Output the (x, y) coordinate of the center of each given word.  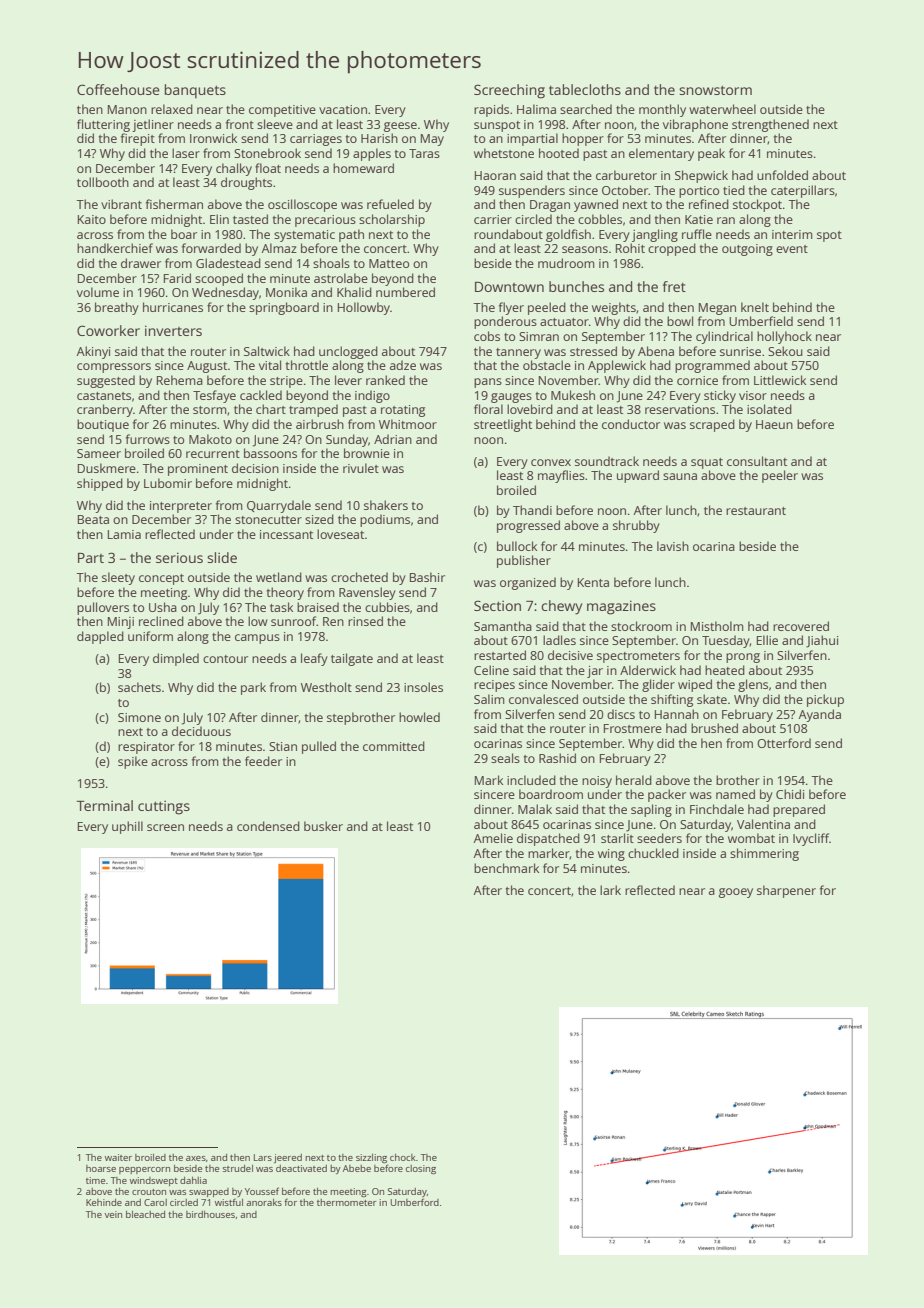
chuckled (653, 853)
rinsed (365, 621)
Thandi (532, 510)
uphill (127, 827)
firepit (138, 139)
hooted (559, 153)
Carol (155, 1202)
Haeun (774, 424)
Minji (121, 623)
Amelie (493, 838)
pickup (825, 700)
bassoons (270, 453)
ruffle (697, 234)
